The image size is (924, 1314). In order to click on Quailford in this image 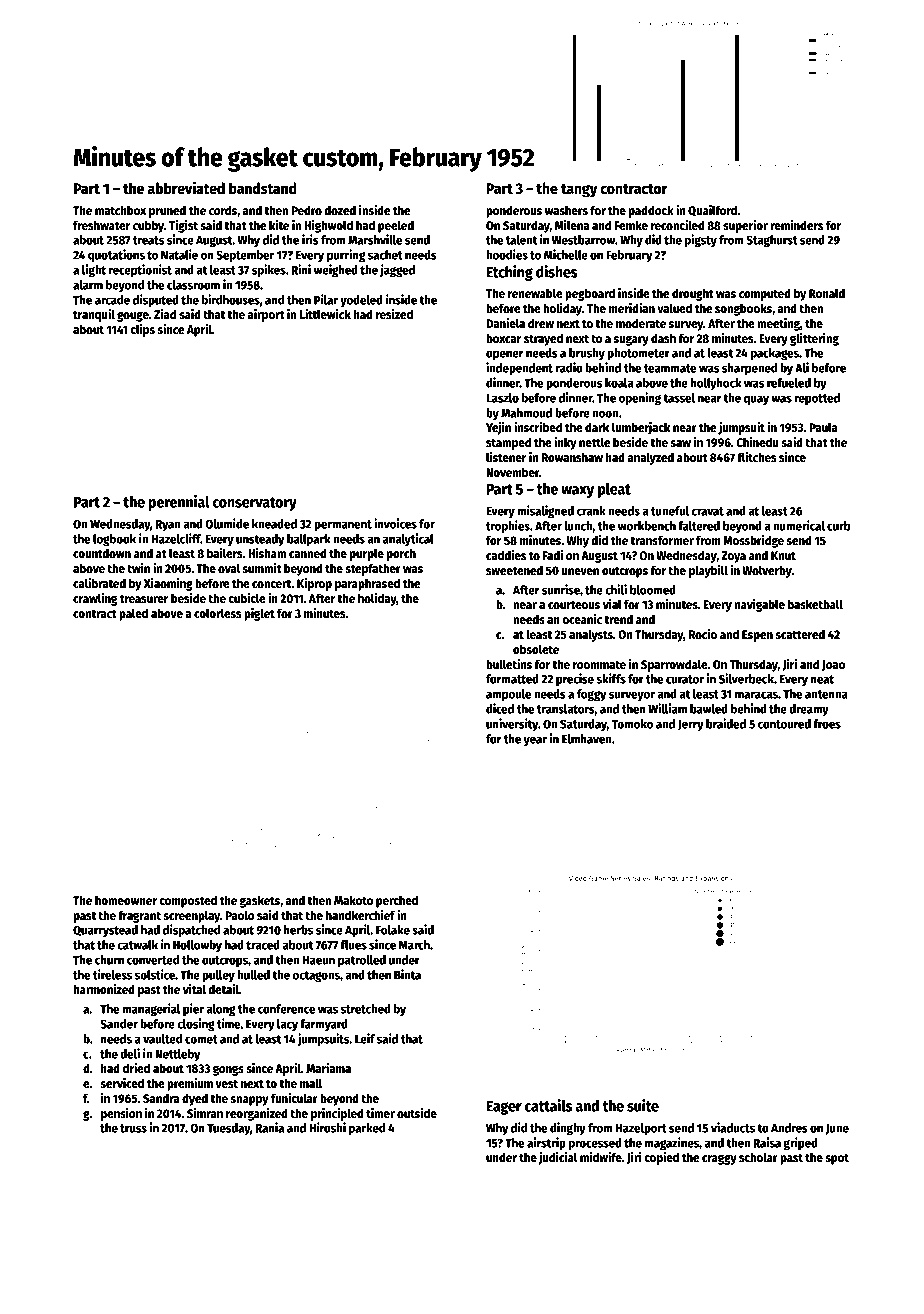, I will do `click(712, 211)`.
